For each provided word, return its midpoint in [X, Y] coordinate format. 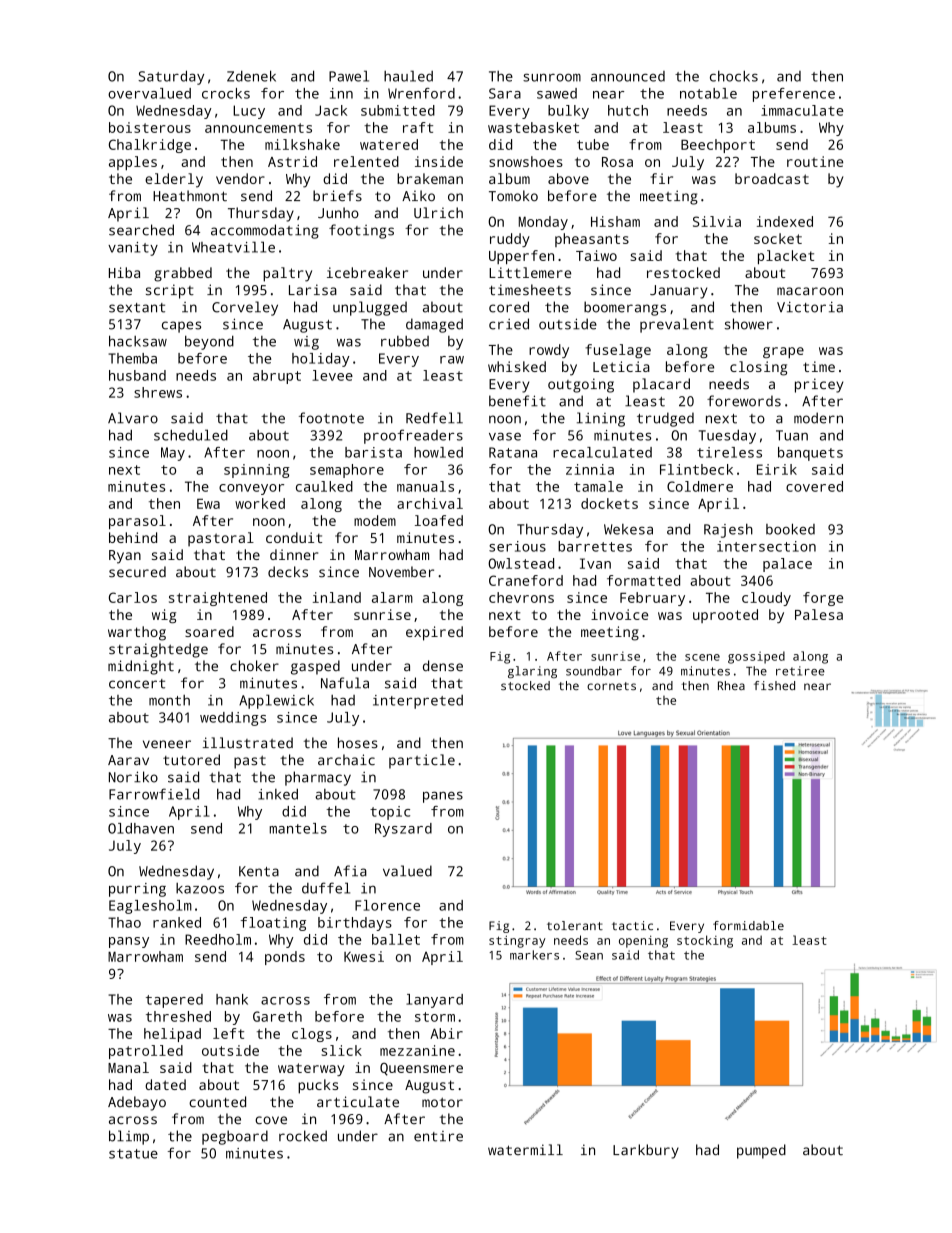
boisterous [150, 127]
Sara [505, 93]
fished [774, 685]
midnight [141, 667]
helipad [172, 1035]
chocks [734, 76]
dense [443, 665]
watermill [525, 1149]
